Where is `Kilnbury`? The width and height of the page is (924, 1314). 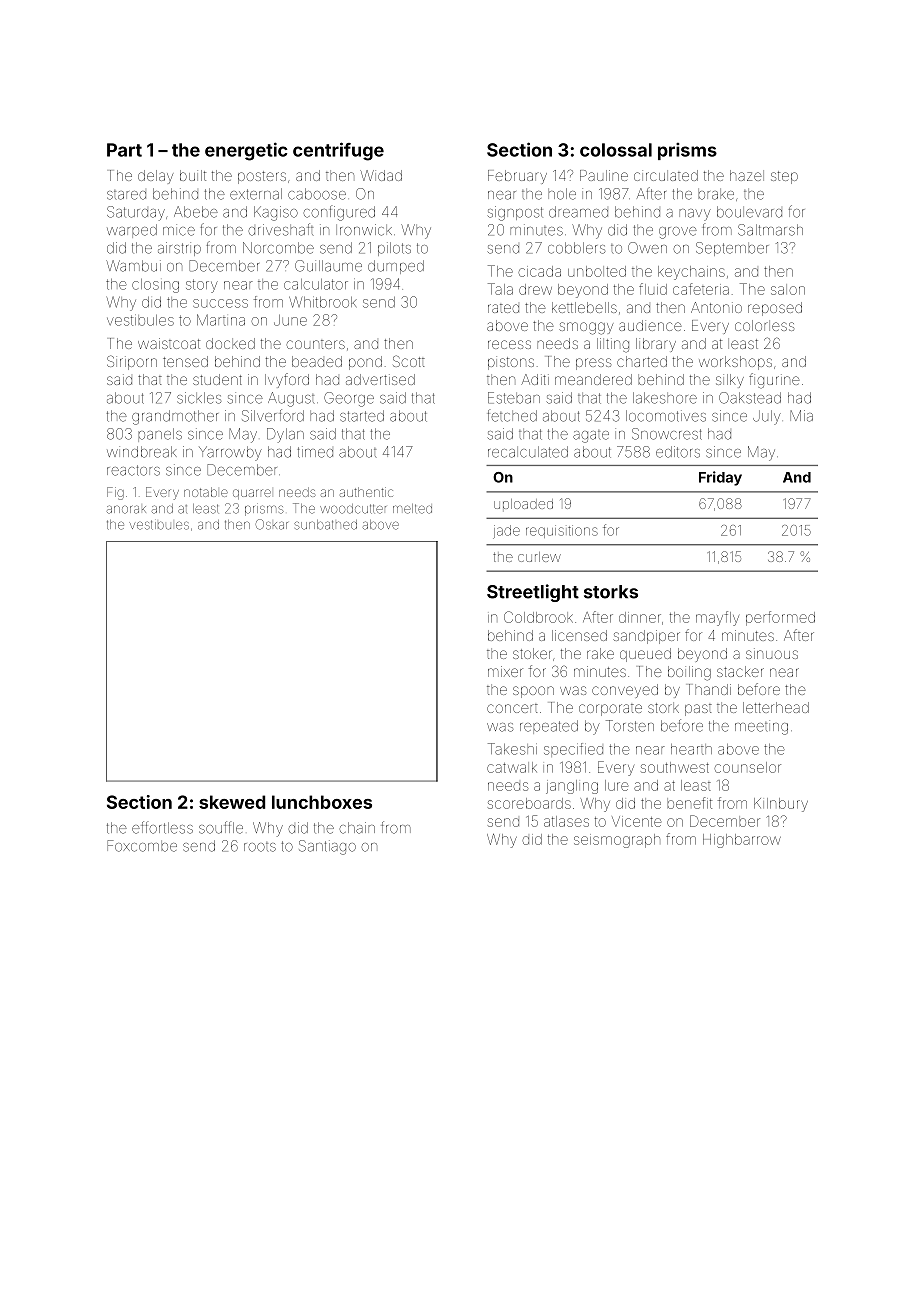 Kilnbury is located at coordinates (781, 805).
